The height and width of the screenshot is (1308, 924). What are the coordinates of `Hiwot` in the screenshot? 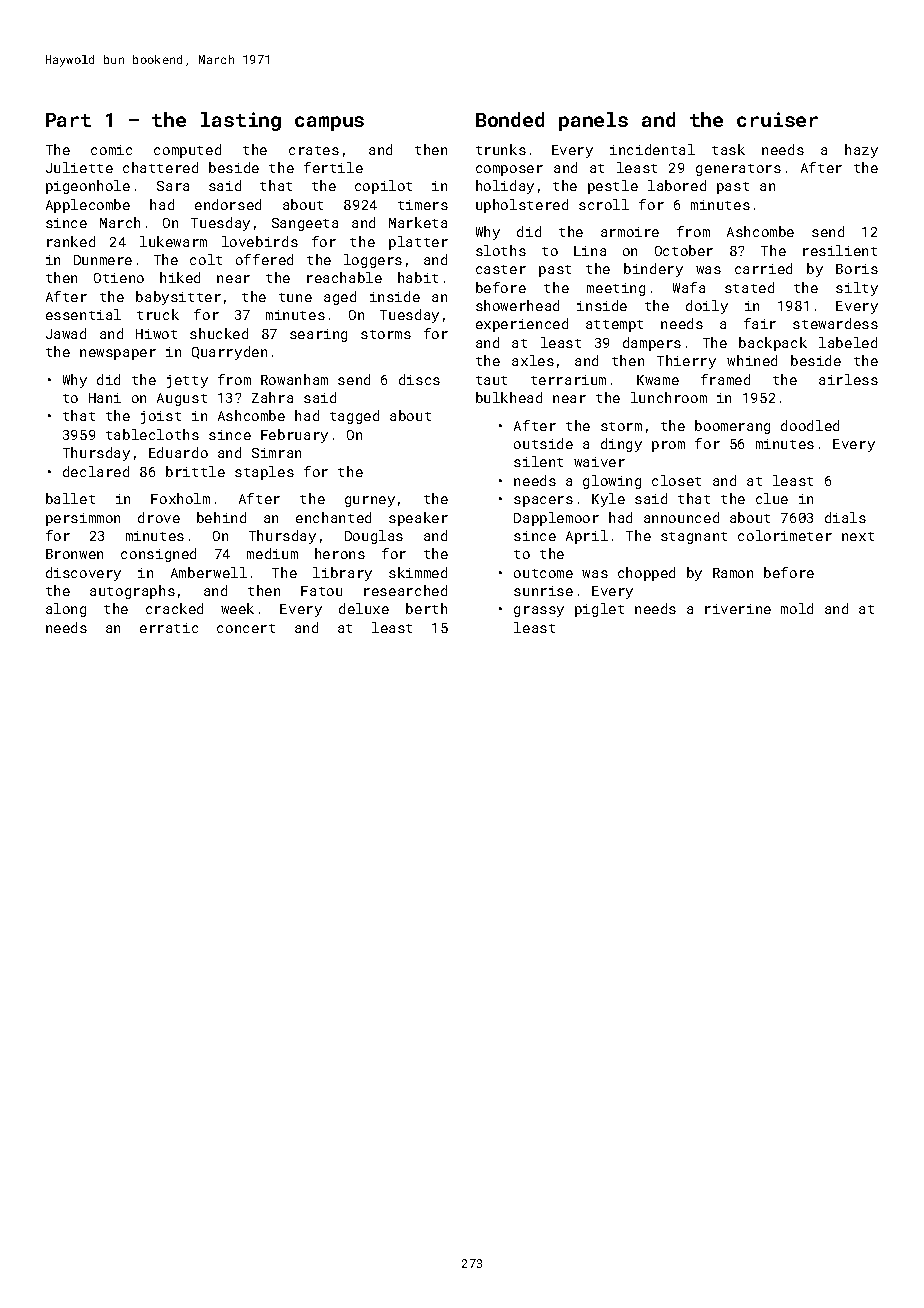 It's located at (156, 334).
